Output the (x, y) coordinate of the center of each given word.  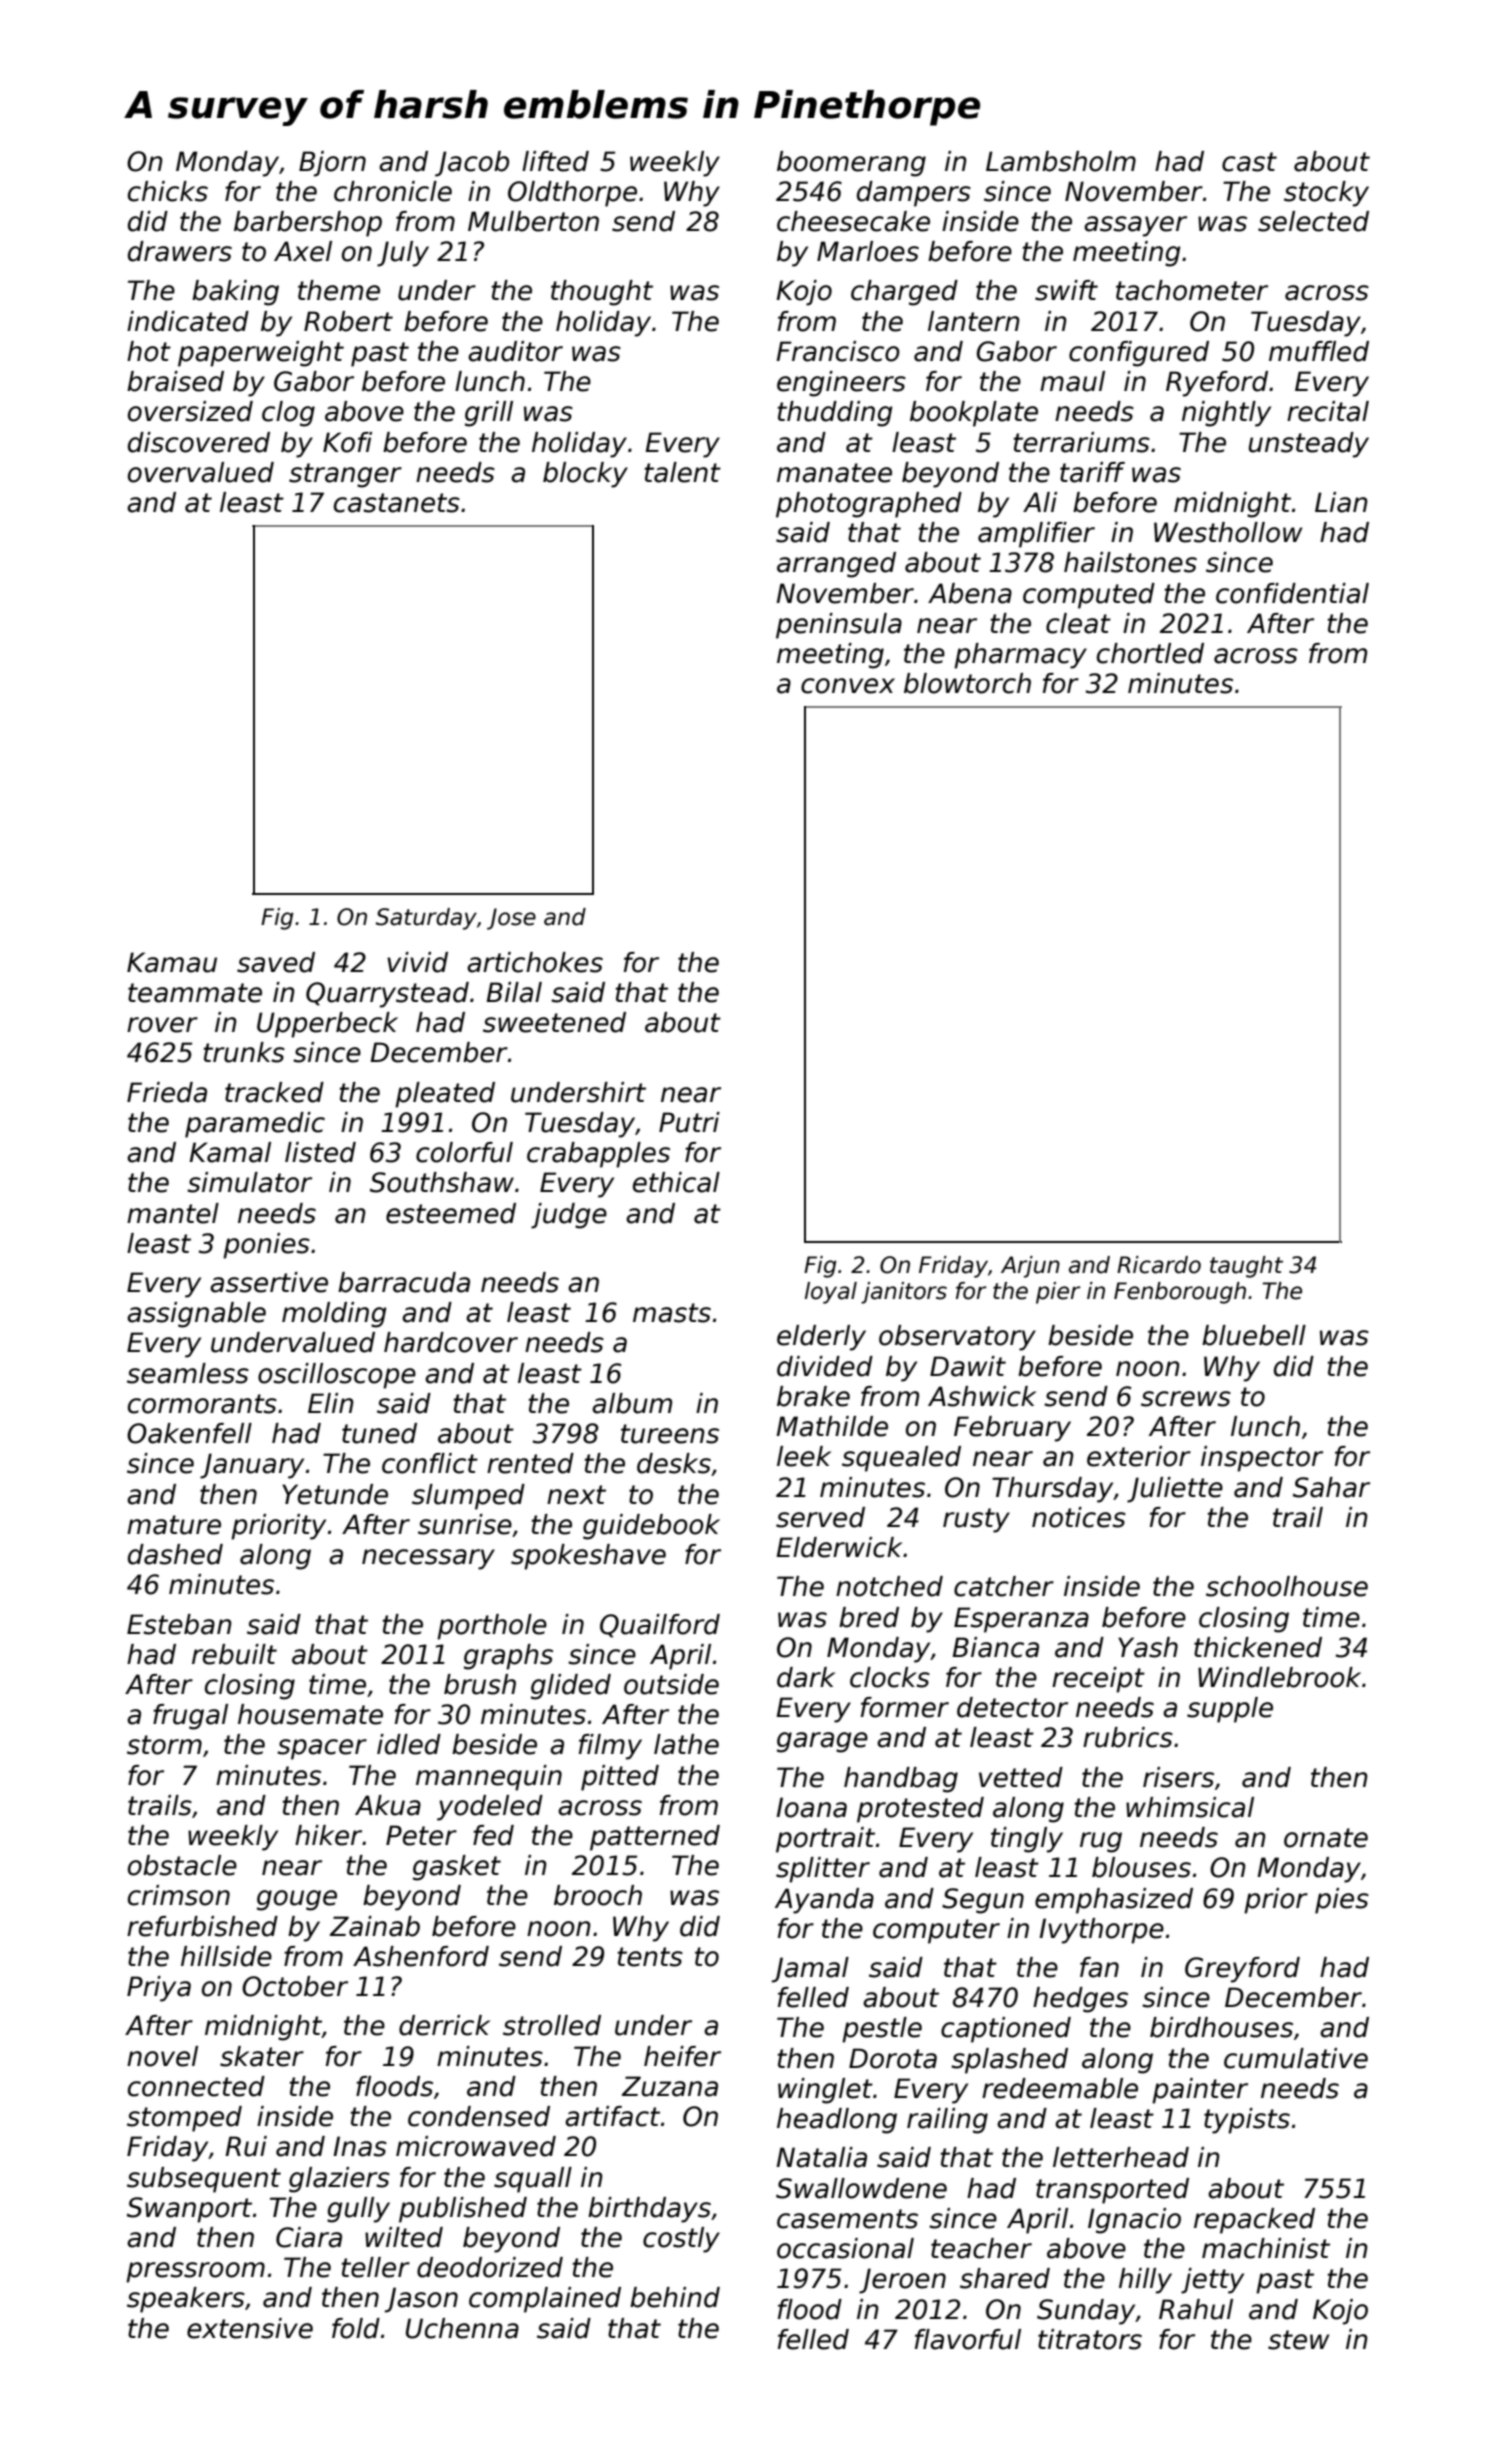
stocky (1326, 194)
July (403, 254)
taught (1246, 1267)
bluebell (1254, 1335)
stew (1298, 2340)
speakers (186, 2300)
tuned (379, 1433)
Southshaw (442, 1182)
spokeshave (588, 1557)
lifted (555, 161)
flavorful (968, 2339)
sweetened (554, 1022)
